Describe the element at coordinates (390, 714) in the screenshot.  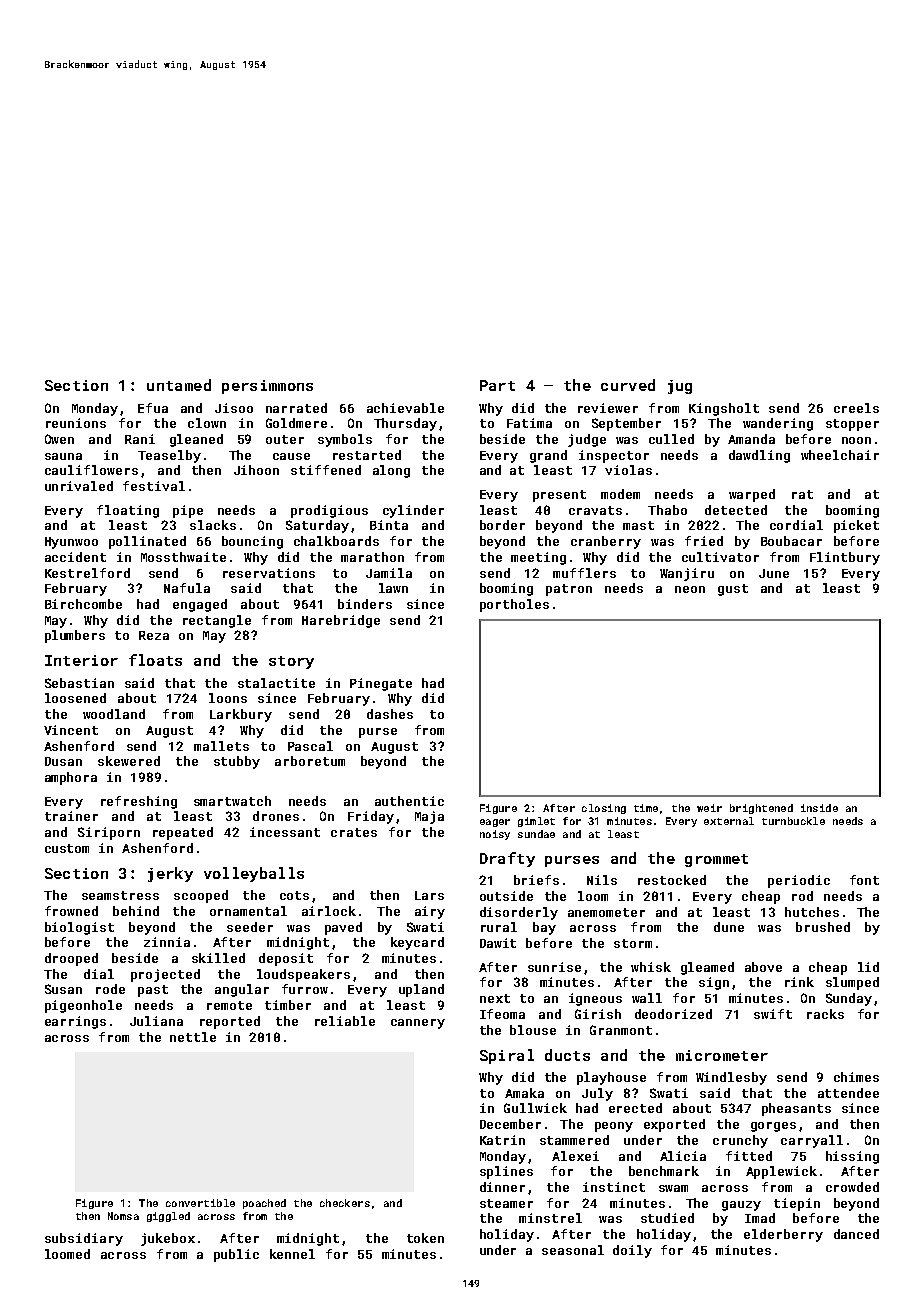
I see `dashes` at that location.
